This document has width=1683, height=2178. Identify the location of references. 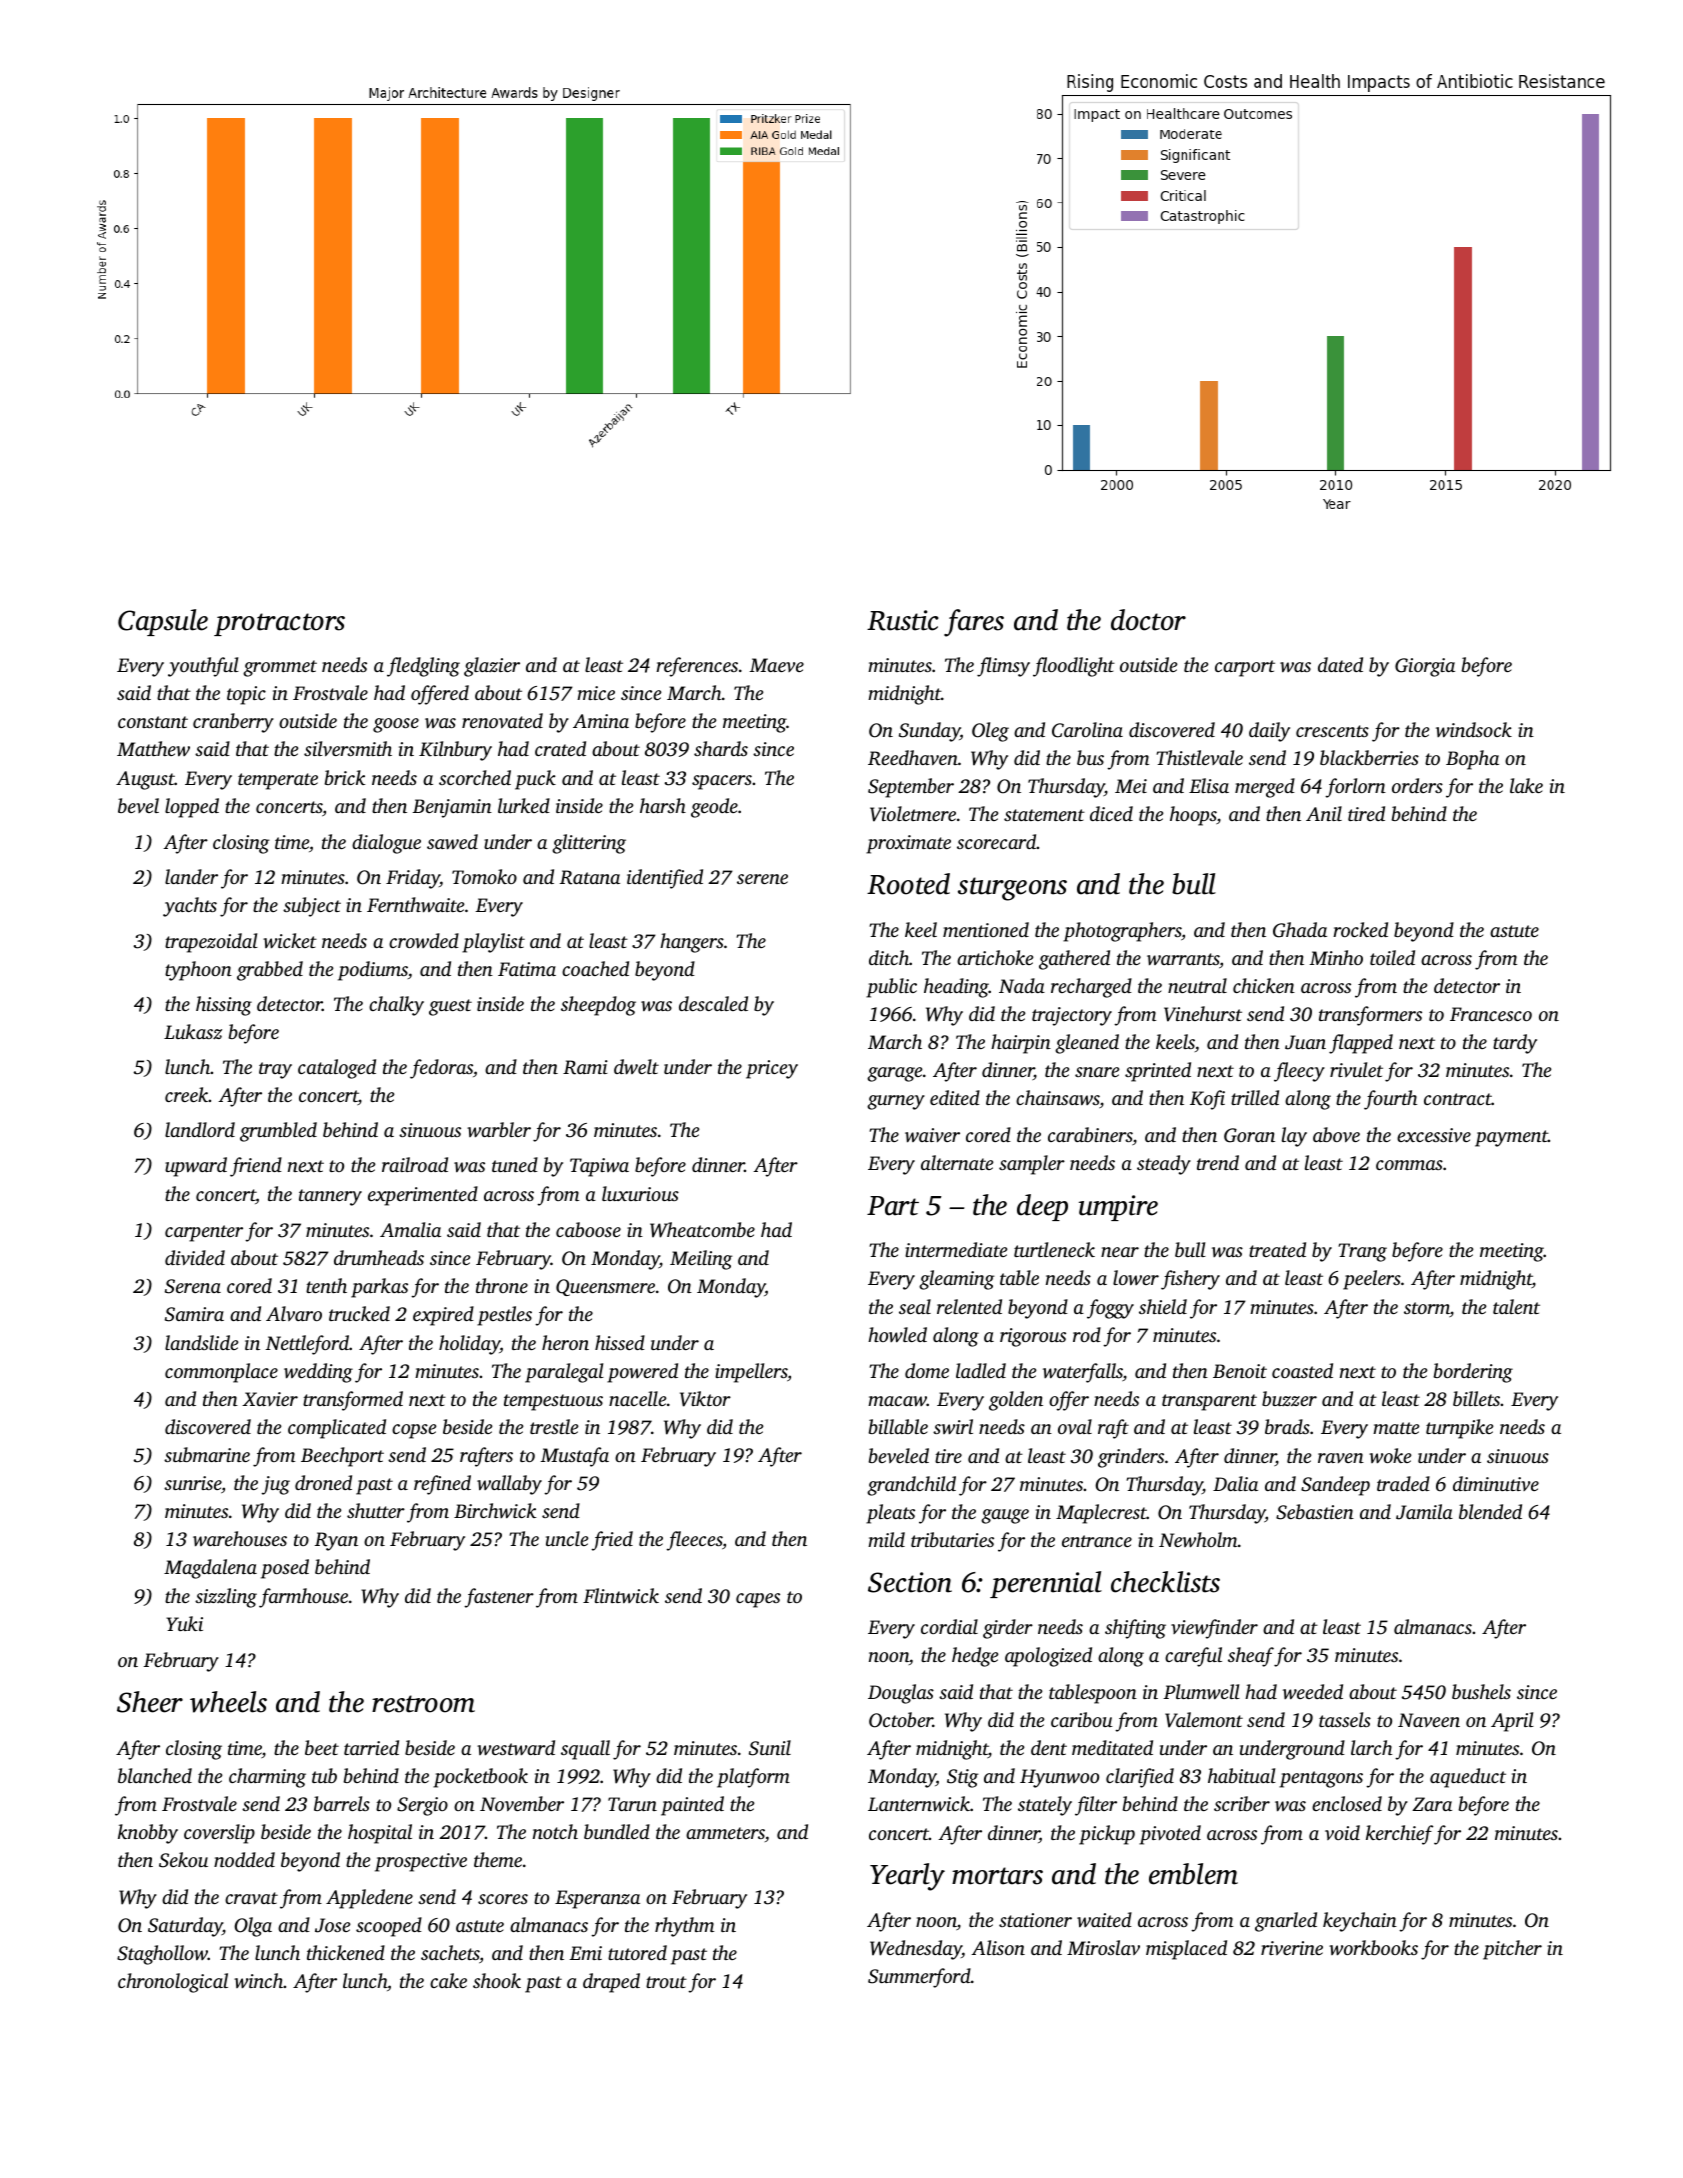
(697, 667).
